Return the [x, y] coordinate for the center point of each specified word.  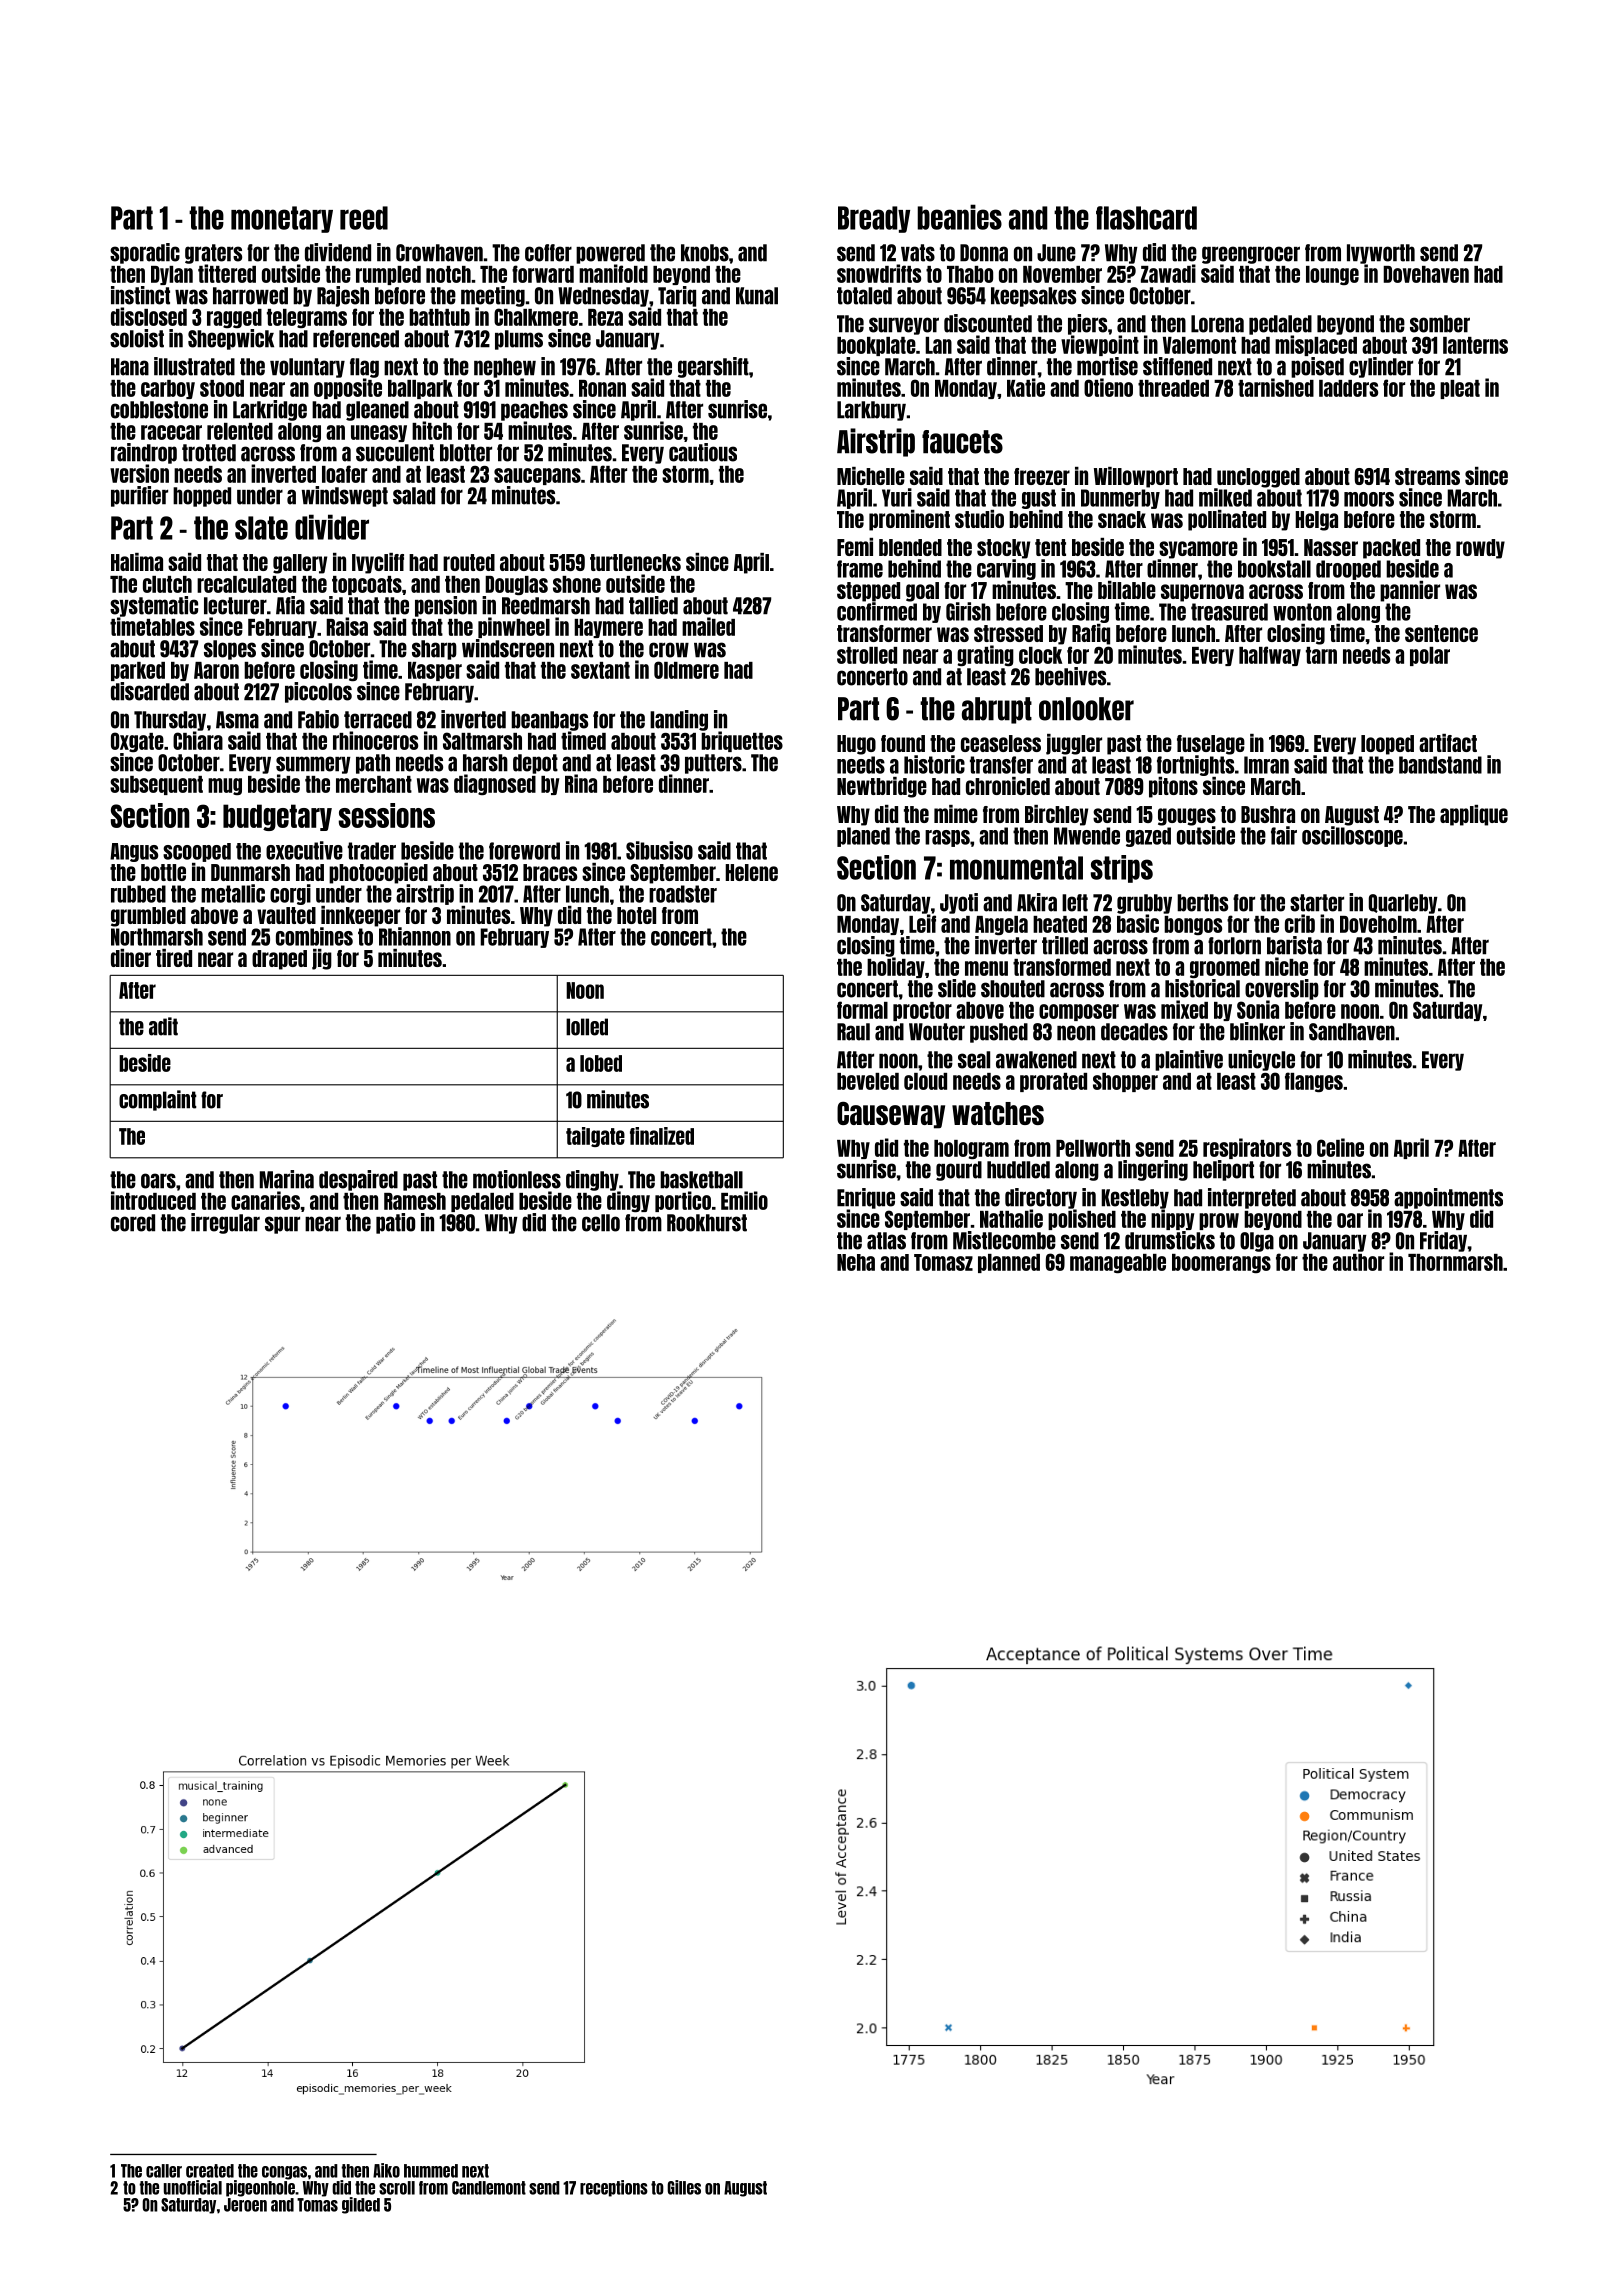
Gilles [684, 2187]
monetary [282, 219]
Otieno [1108, 387]
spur [282, 1225]
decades [1134, 1032]
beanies [959, 217]
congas [284, 2173]
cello [601, 1223]
